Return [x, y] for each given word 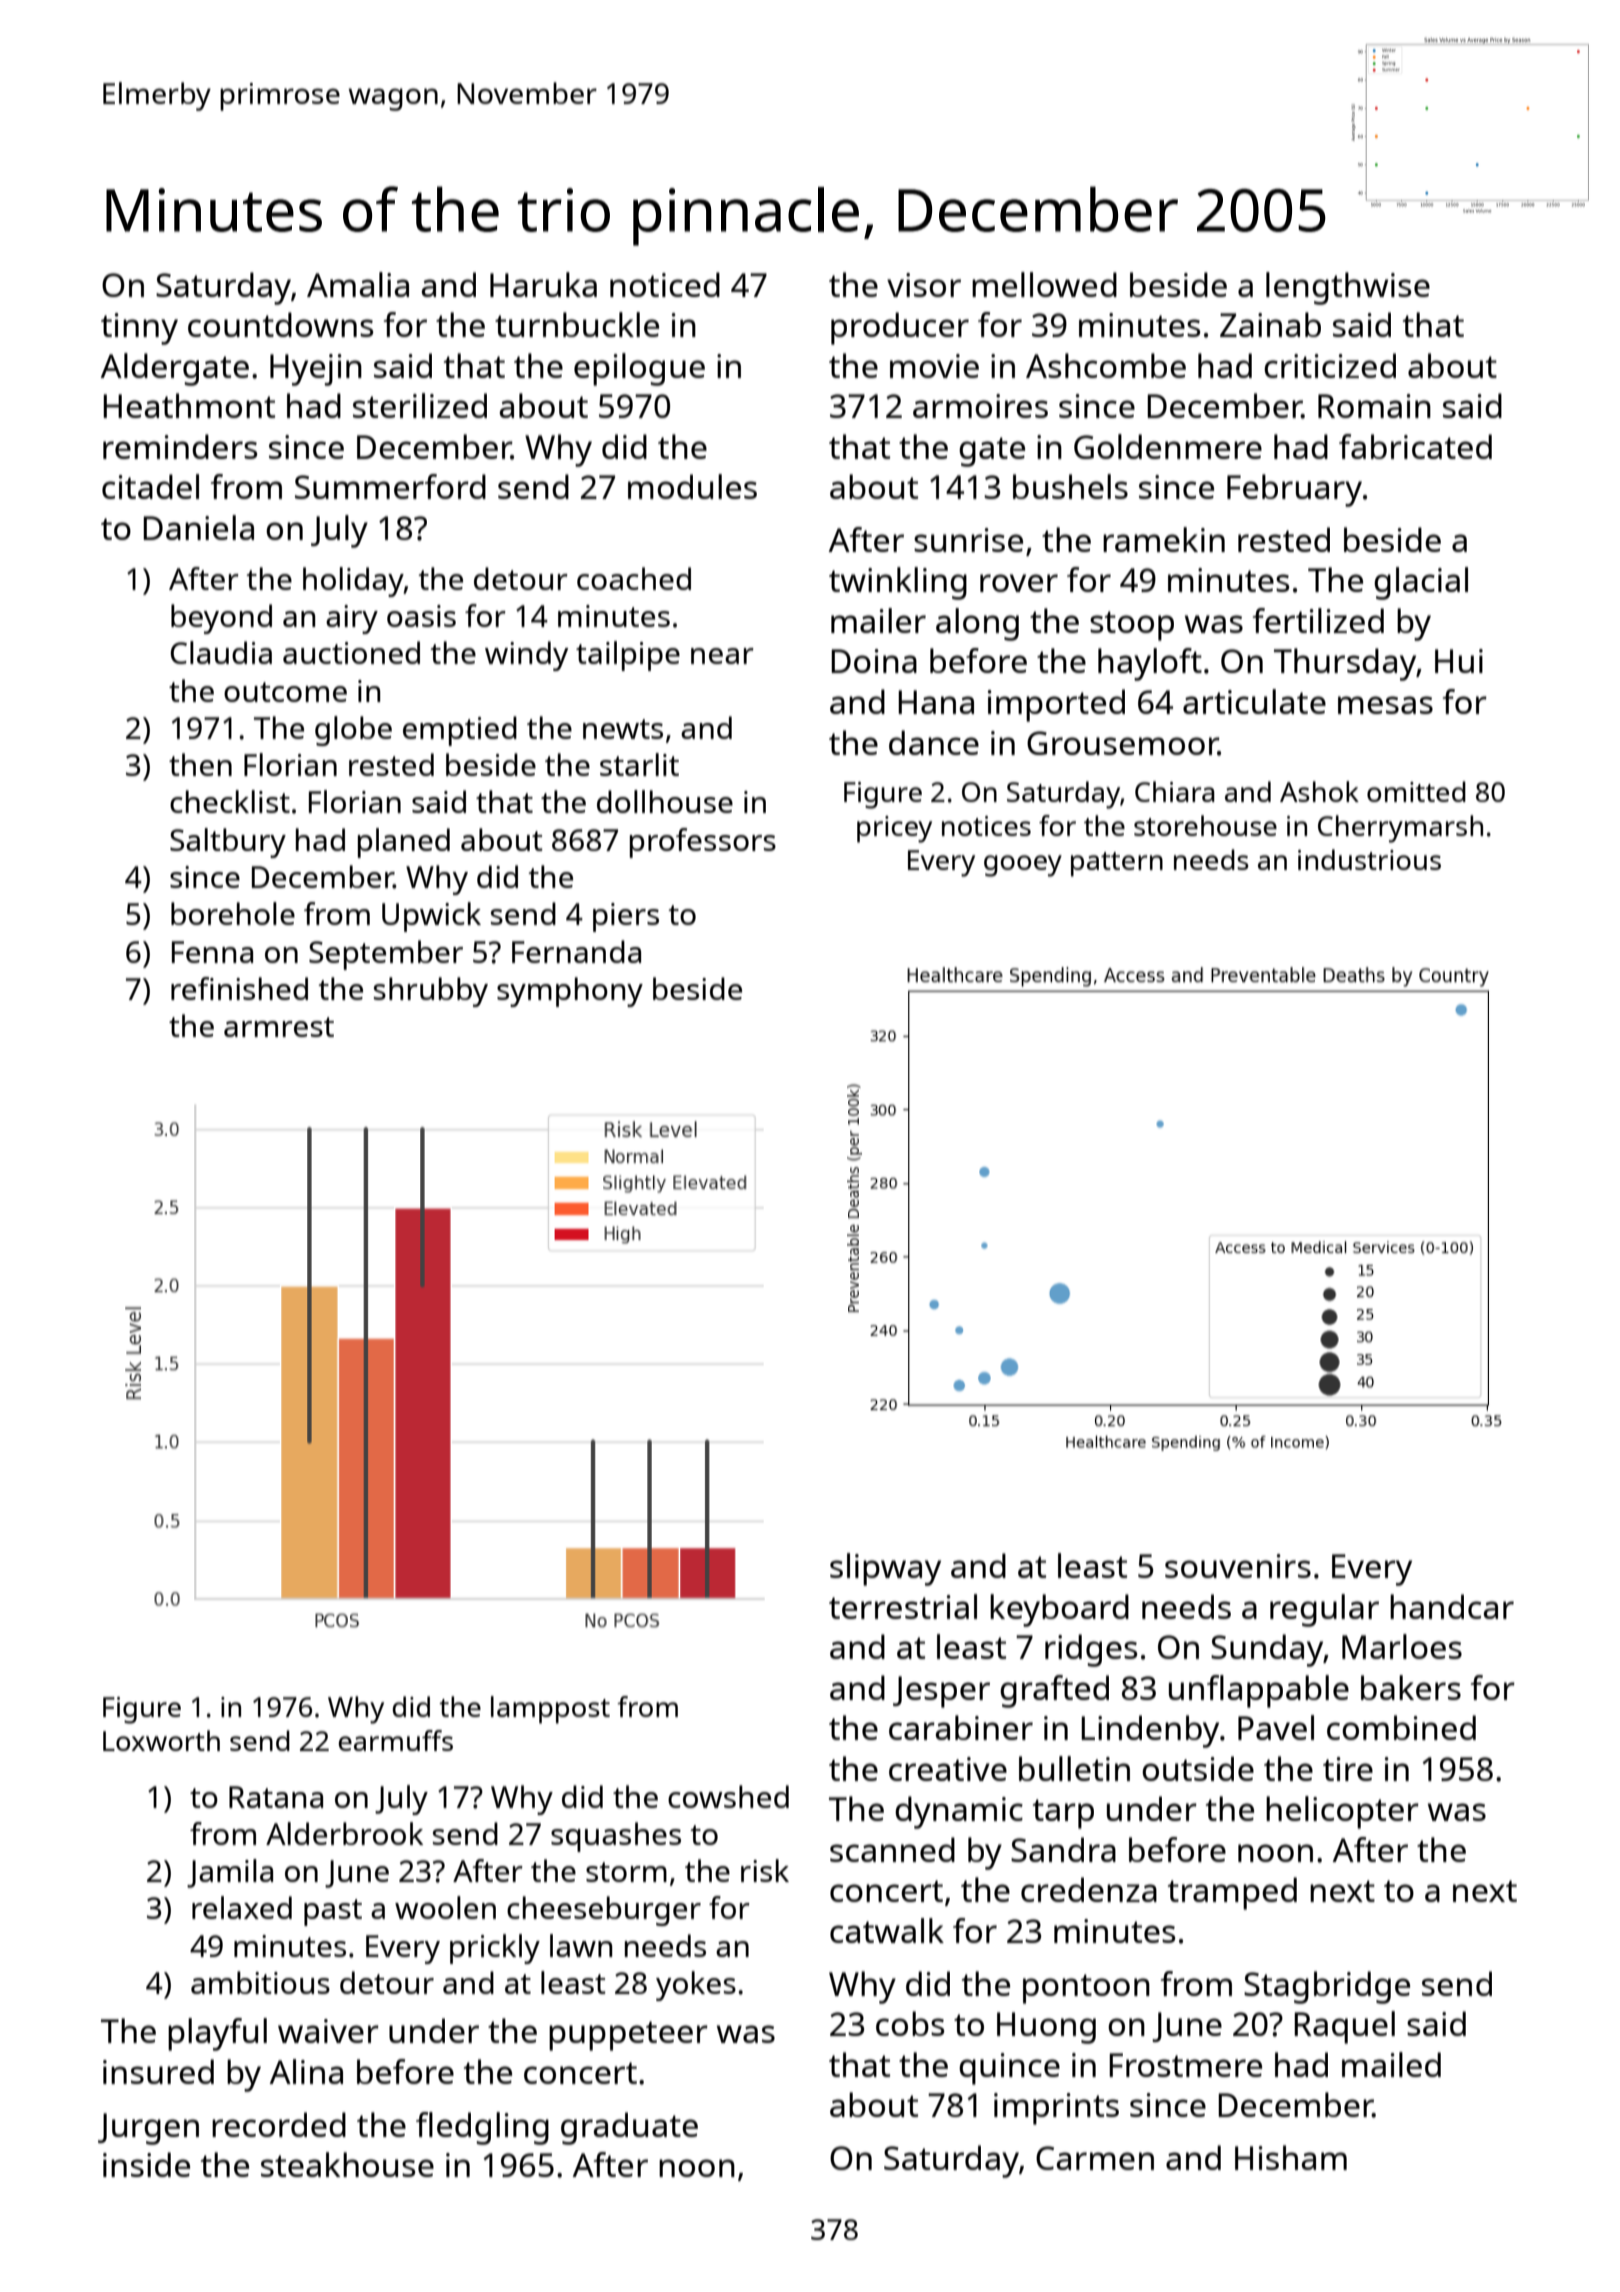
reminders [180, 446]
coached [634, 578]
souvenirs [1238, 1566]
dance [934, 742]
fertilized [1318, 620]
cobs [910, 2023]
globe [353, 731]
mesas [1385, 705]
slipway [885, 1569]
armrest [279, 1027]
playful [217, 2034]
